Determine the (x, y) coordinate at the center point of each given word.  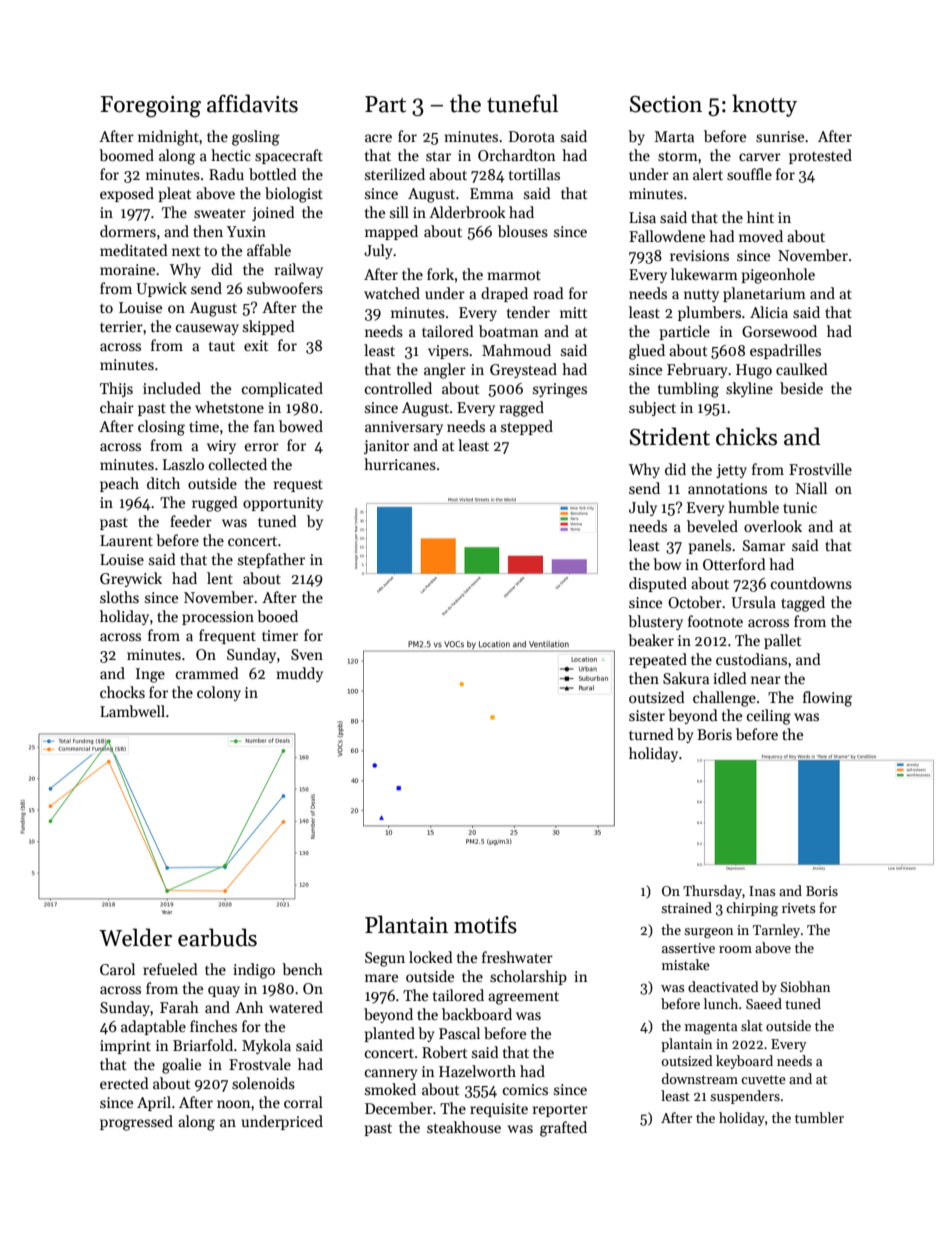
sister (647, 715)
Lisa (642, 217)
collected (238, 464)
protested (820, 156)
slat (752, 1025)
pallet (783, 641)
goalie (181, 1066)
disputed (658, 584)
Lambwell (132, 711)
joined (273, 213)
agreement (523, 998)
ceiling (769, 717)
